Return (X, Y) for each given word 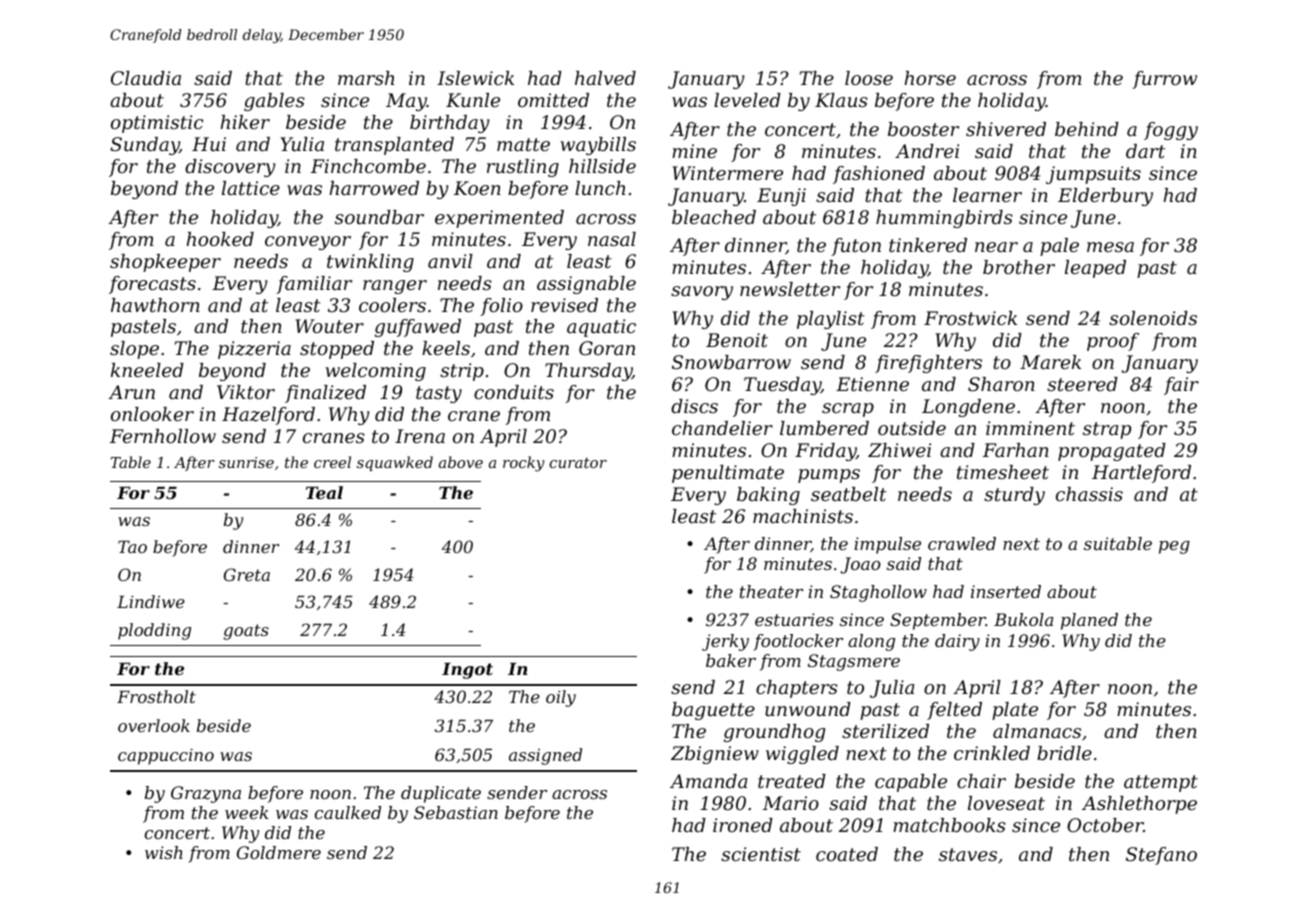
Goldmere (279, 852)
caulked (348, 812)
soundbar (379, 217)
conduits (514, 392)
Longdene (968, 408)
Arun (131, 392)
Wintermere (728, 173)
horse (930, 78)
